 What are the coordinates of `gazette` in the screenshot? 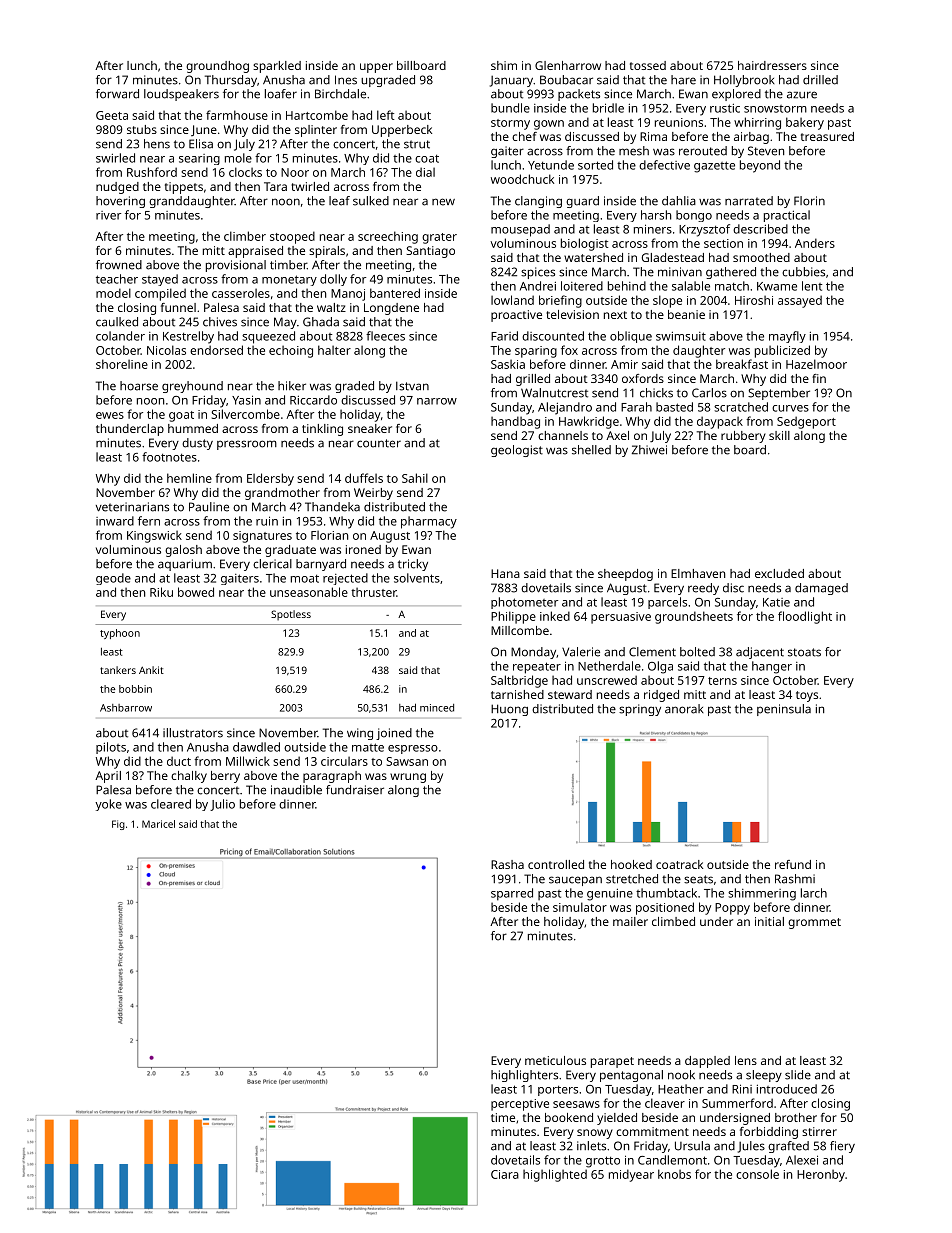 It's located at (714, 167).
